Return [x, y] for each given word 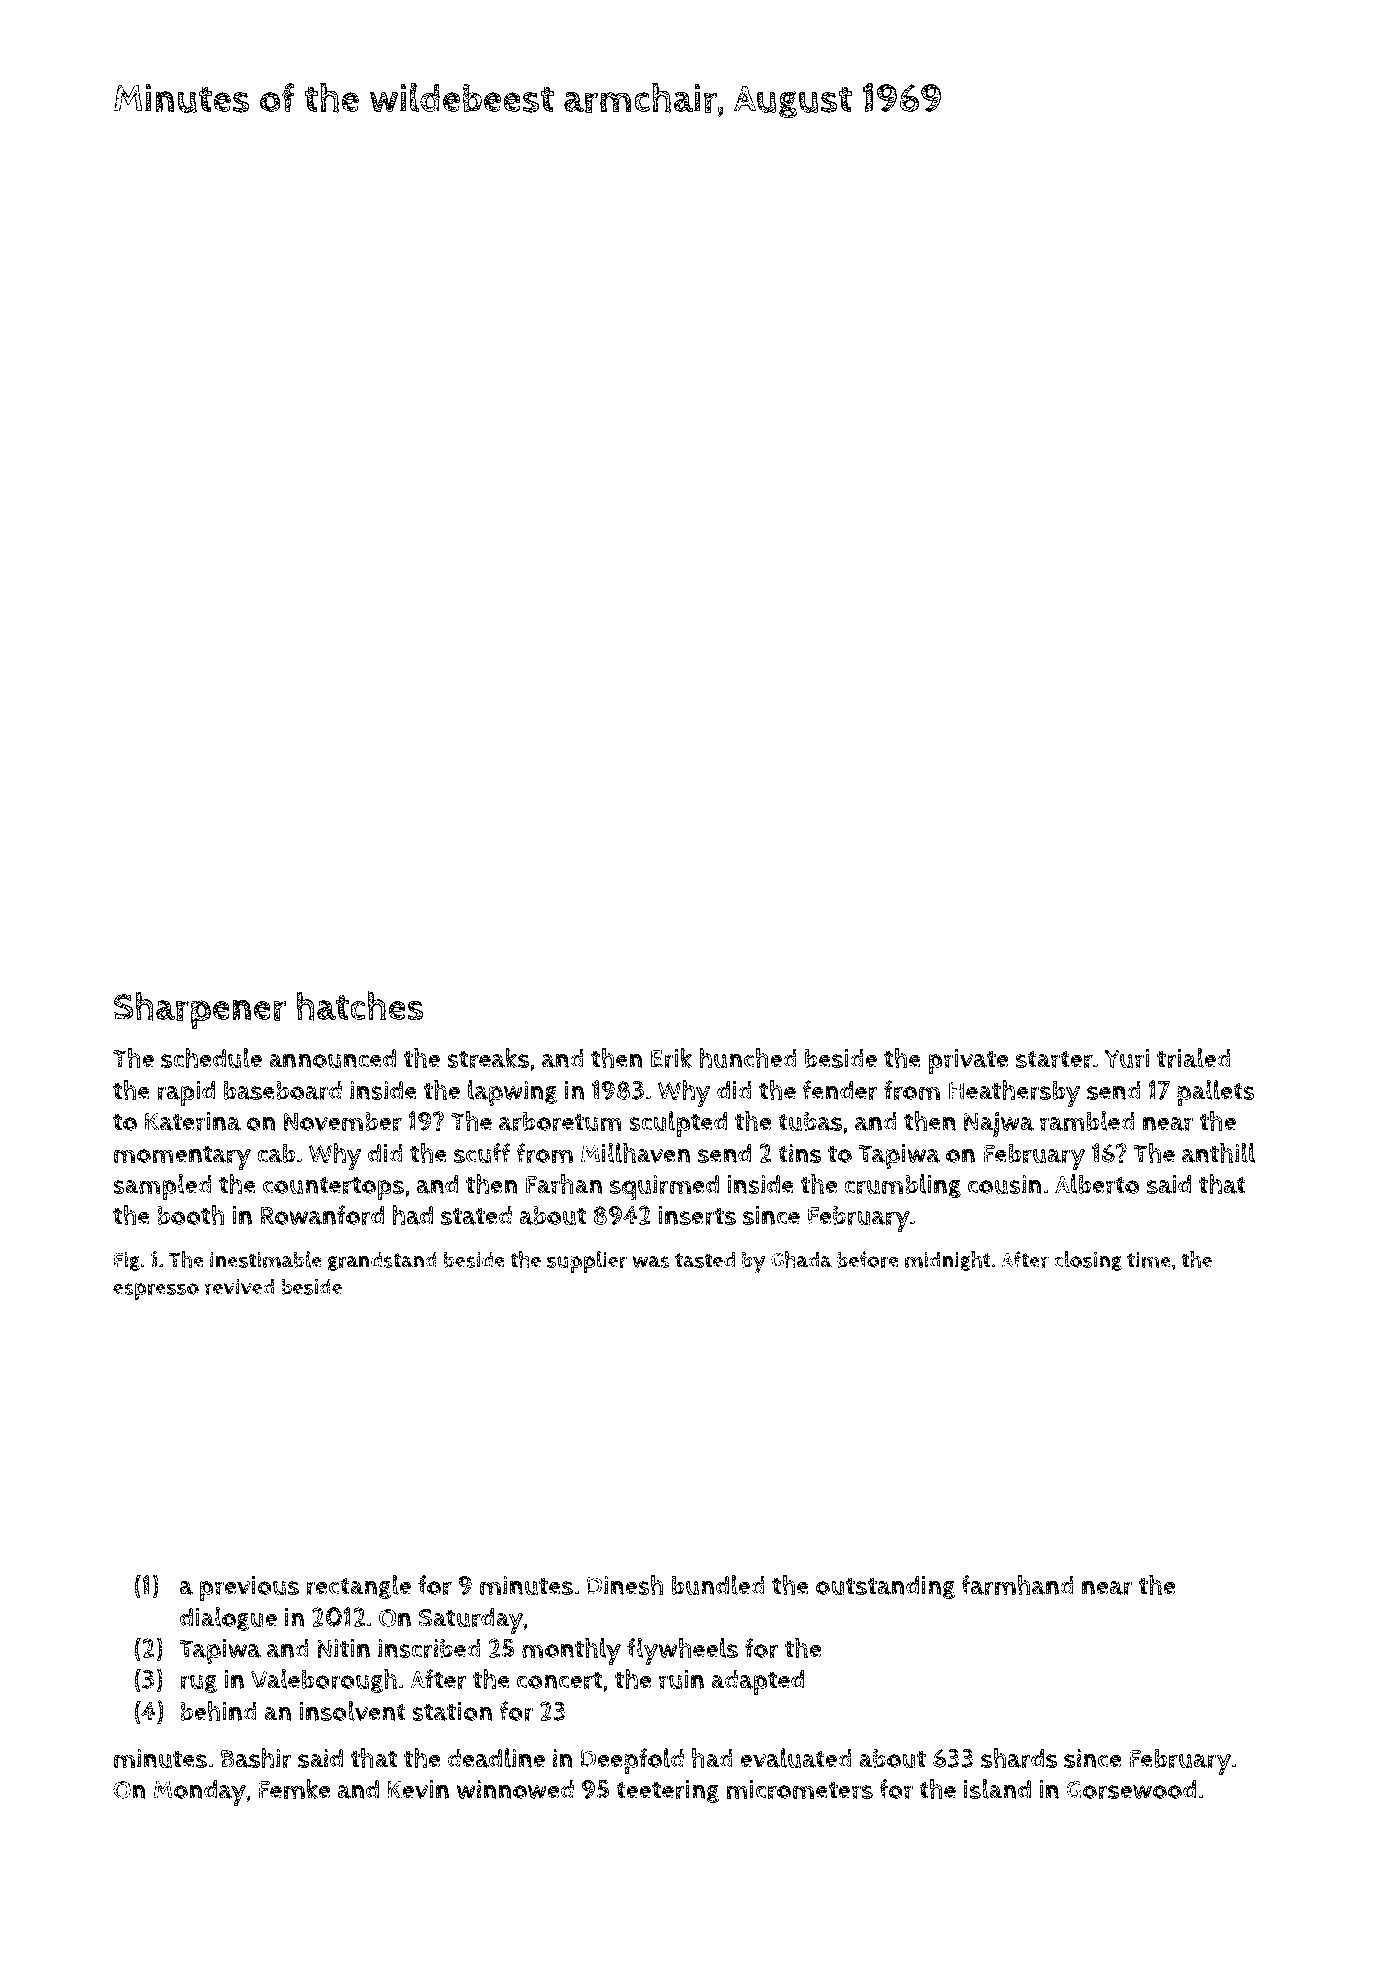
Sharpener [200, 1010]
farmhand [1017, 1585]
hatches [360, 1006]
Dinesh [625, 1585]
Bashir [256, 1758]
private [968, 1061]
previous [249, 1588]
